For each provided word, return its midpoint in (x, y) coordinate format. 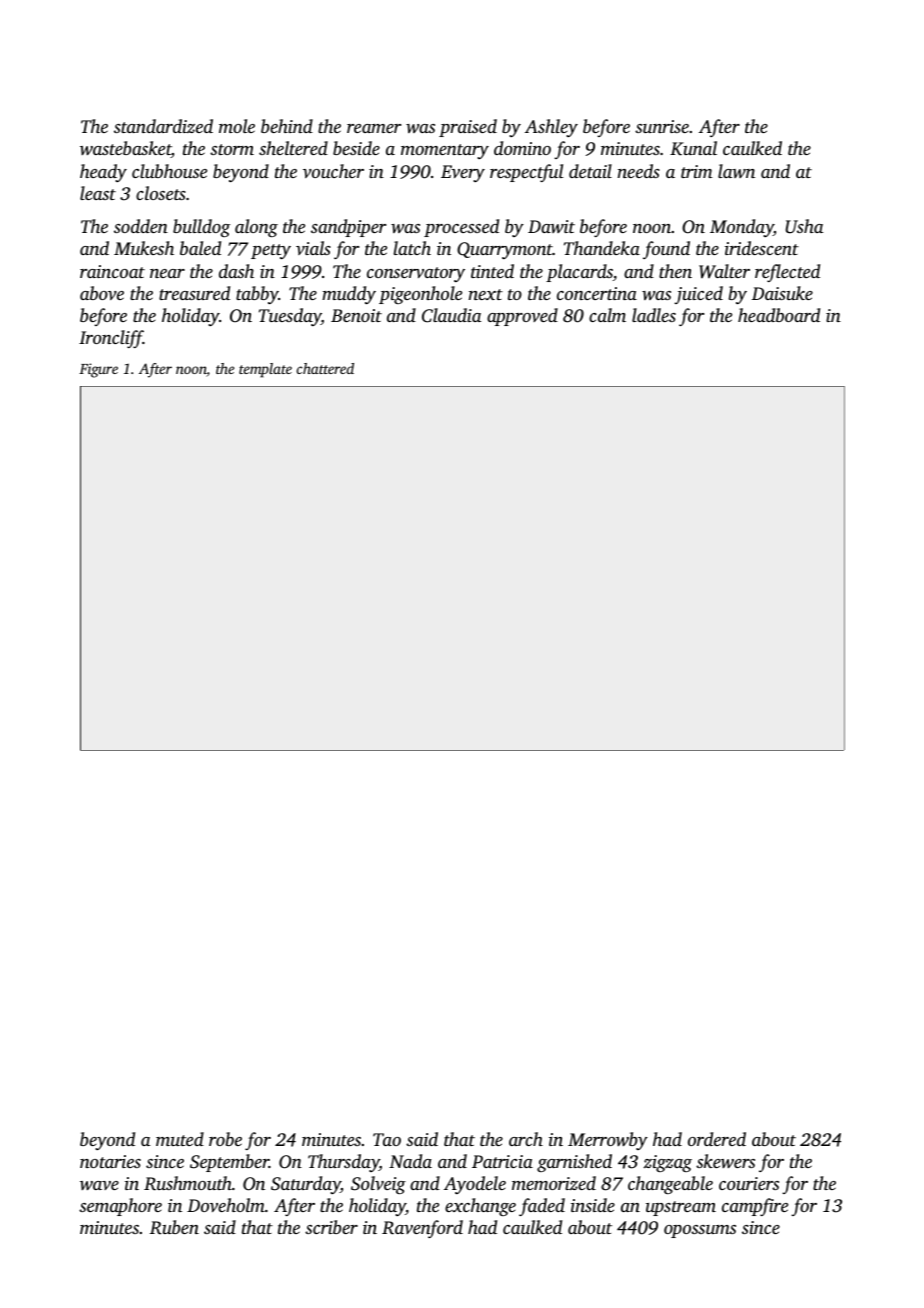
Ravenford (422, 1229)
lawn (736, 171)
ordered (717, 1139)
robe (225, 1139)
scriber (331, 1227)
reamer (374, 128)
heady (103, 173)
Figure (98, 370)
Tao (387, 1139)
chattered (325, 368)
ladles (654, 315)
